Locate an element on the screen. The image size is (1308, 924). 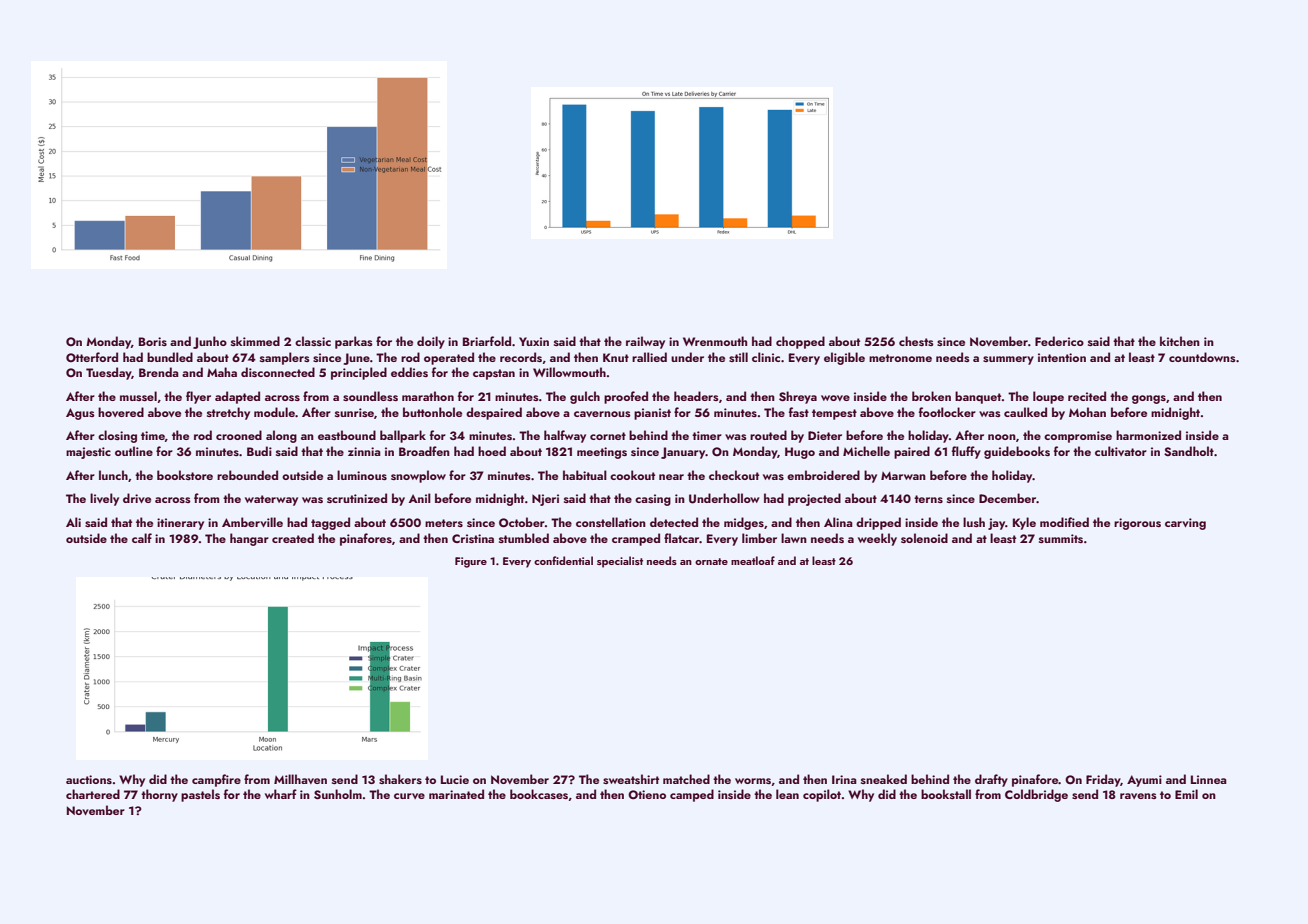
Linnea is located at coordinates (1209, 779).
